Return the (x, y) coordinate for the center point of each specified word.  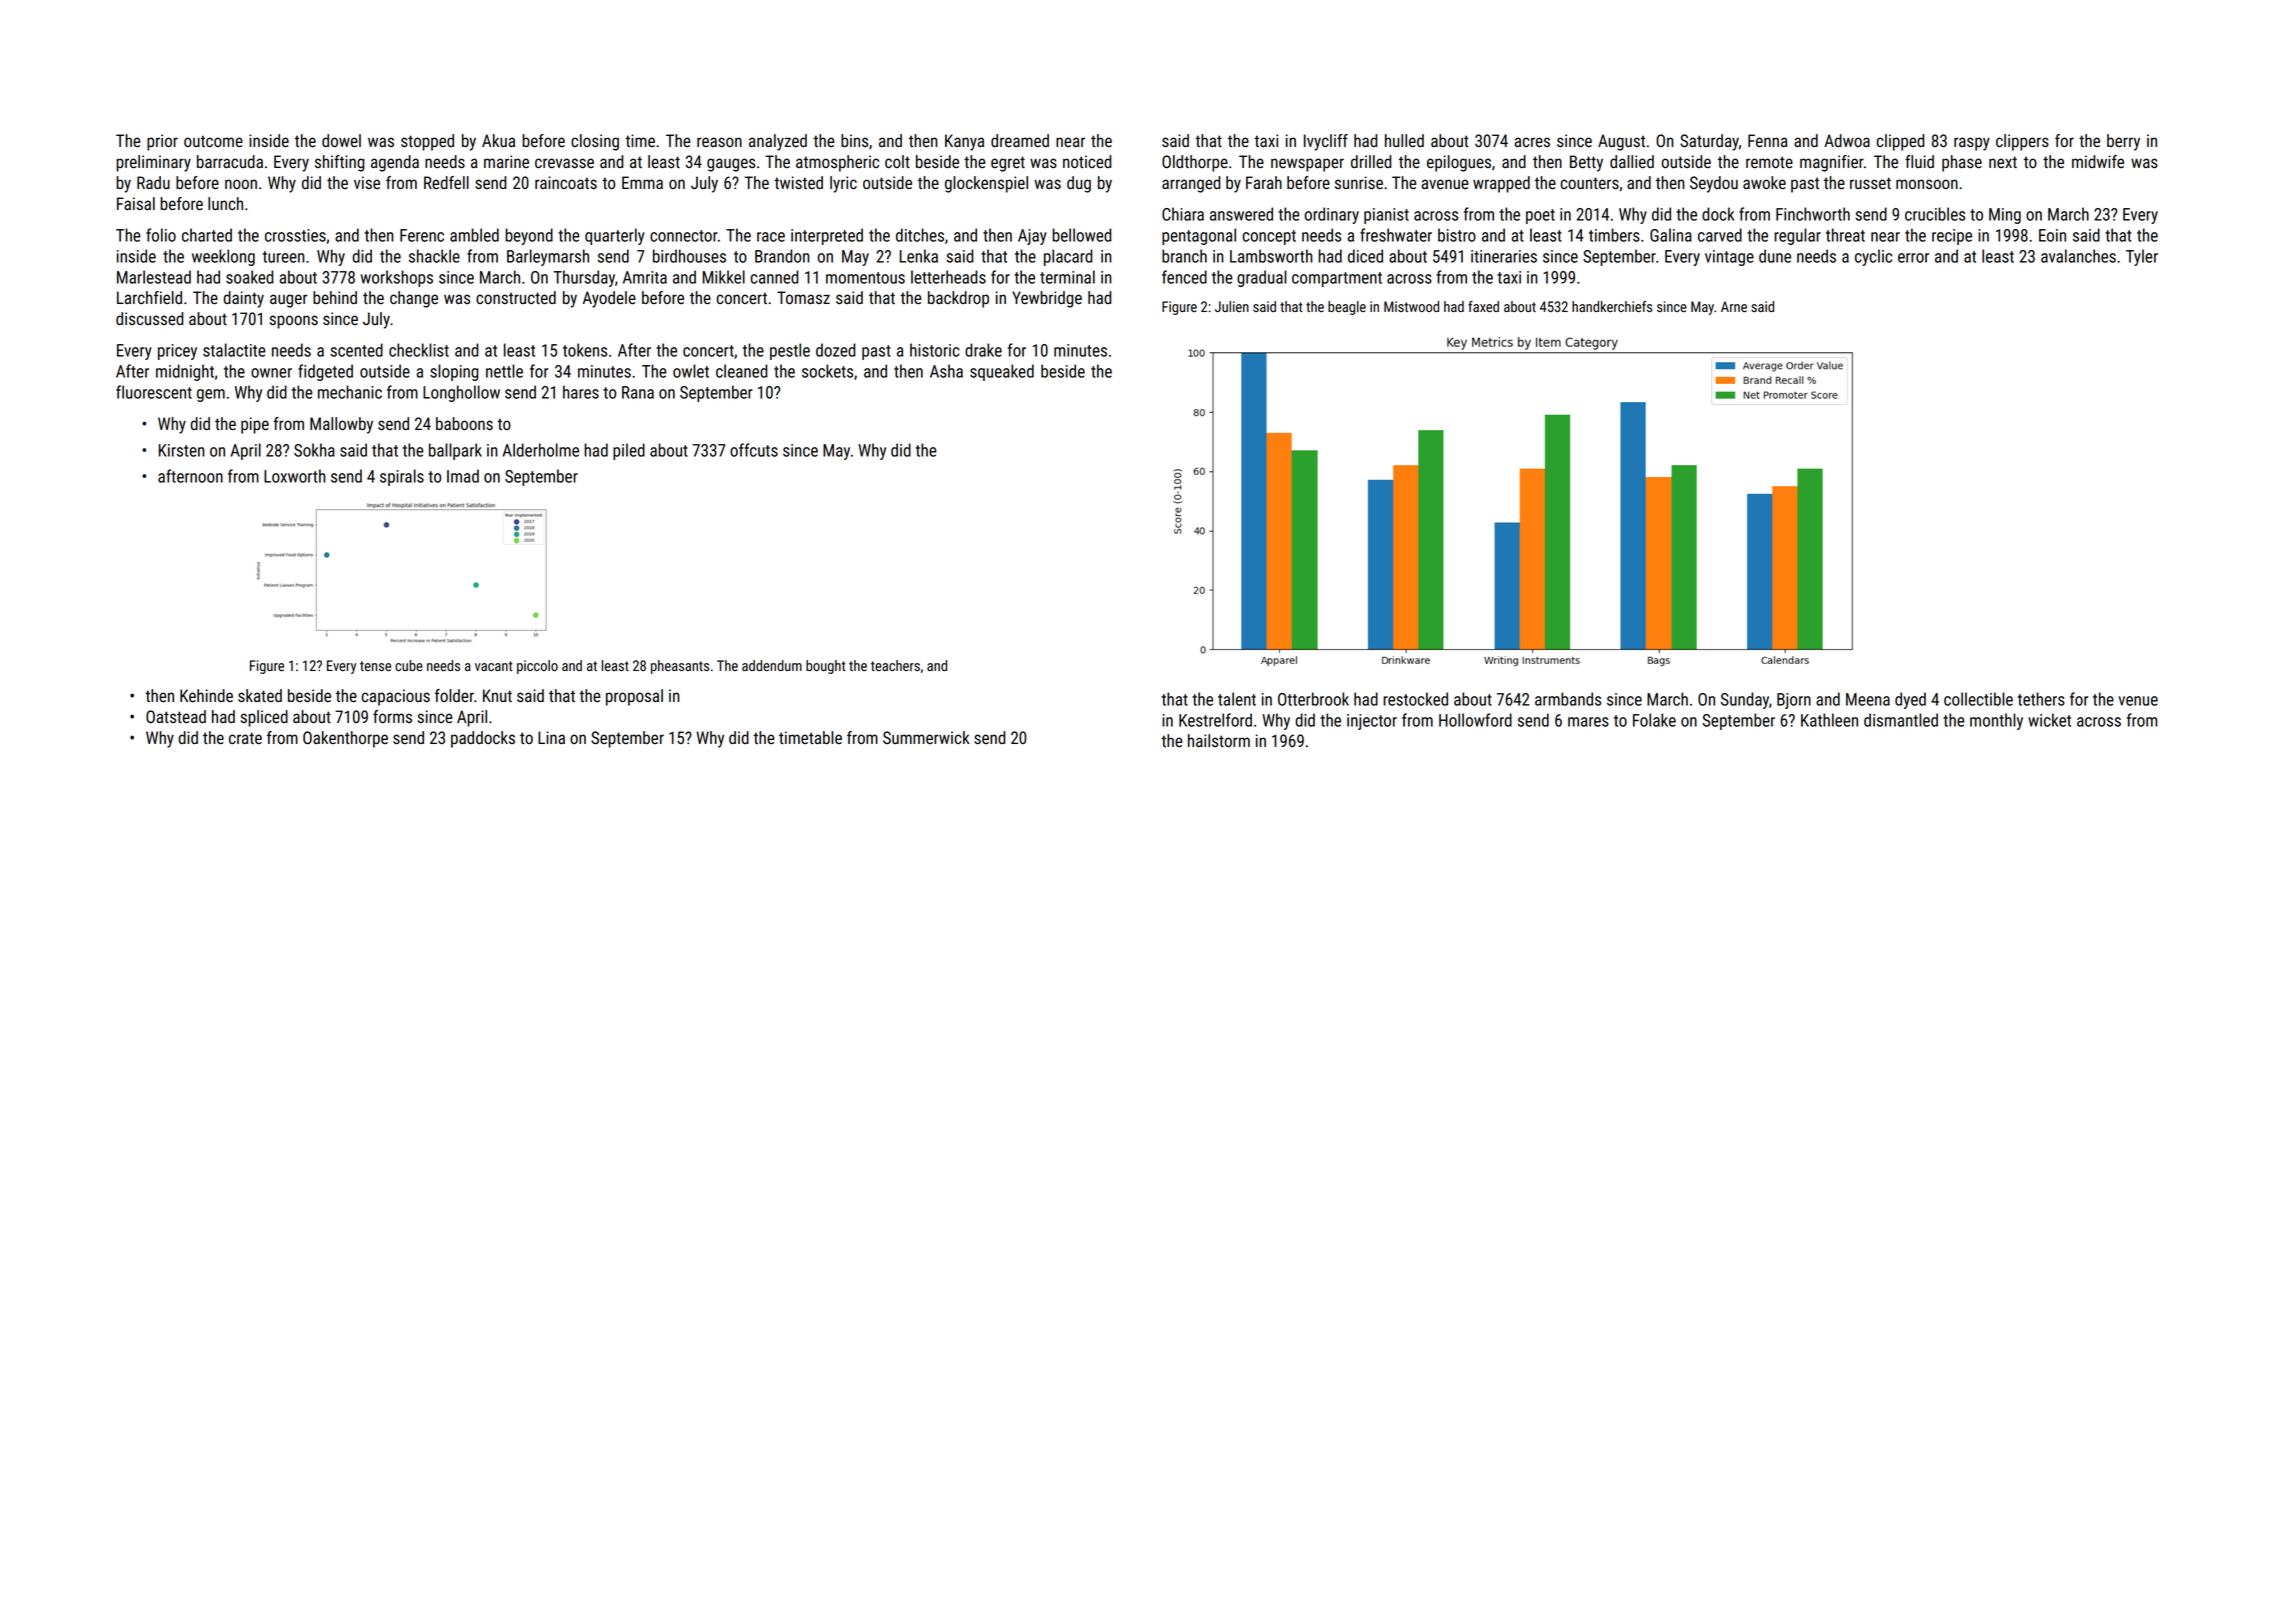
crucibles (1935, 214)
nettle (504, 371)
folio (161, 235)
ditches (920, 235)
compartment (1337, 279)
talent (1237, 699)
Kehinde (206, 695)
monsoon (1927, 184)
